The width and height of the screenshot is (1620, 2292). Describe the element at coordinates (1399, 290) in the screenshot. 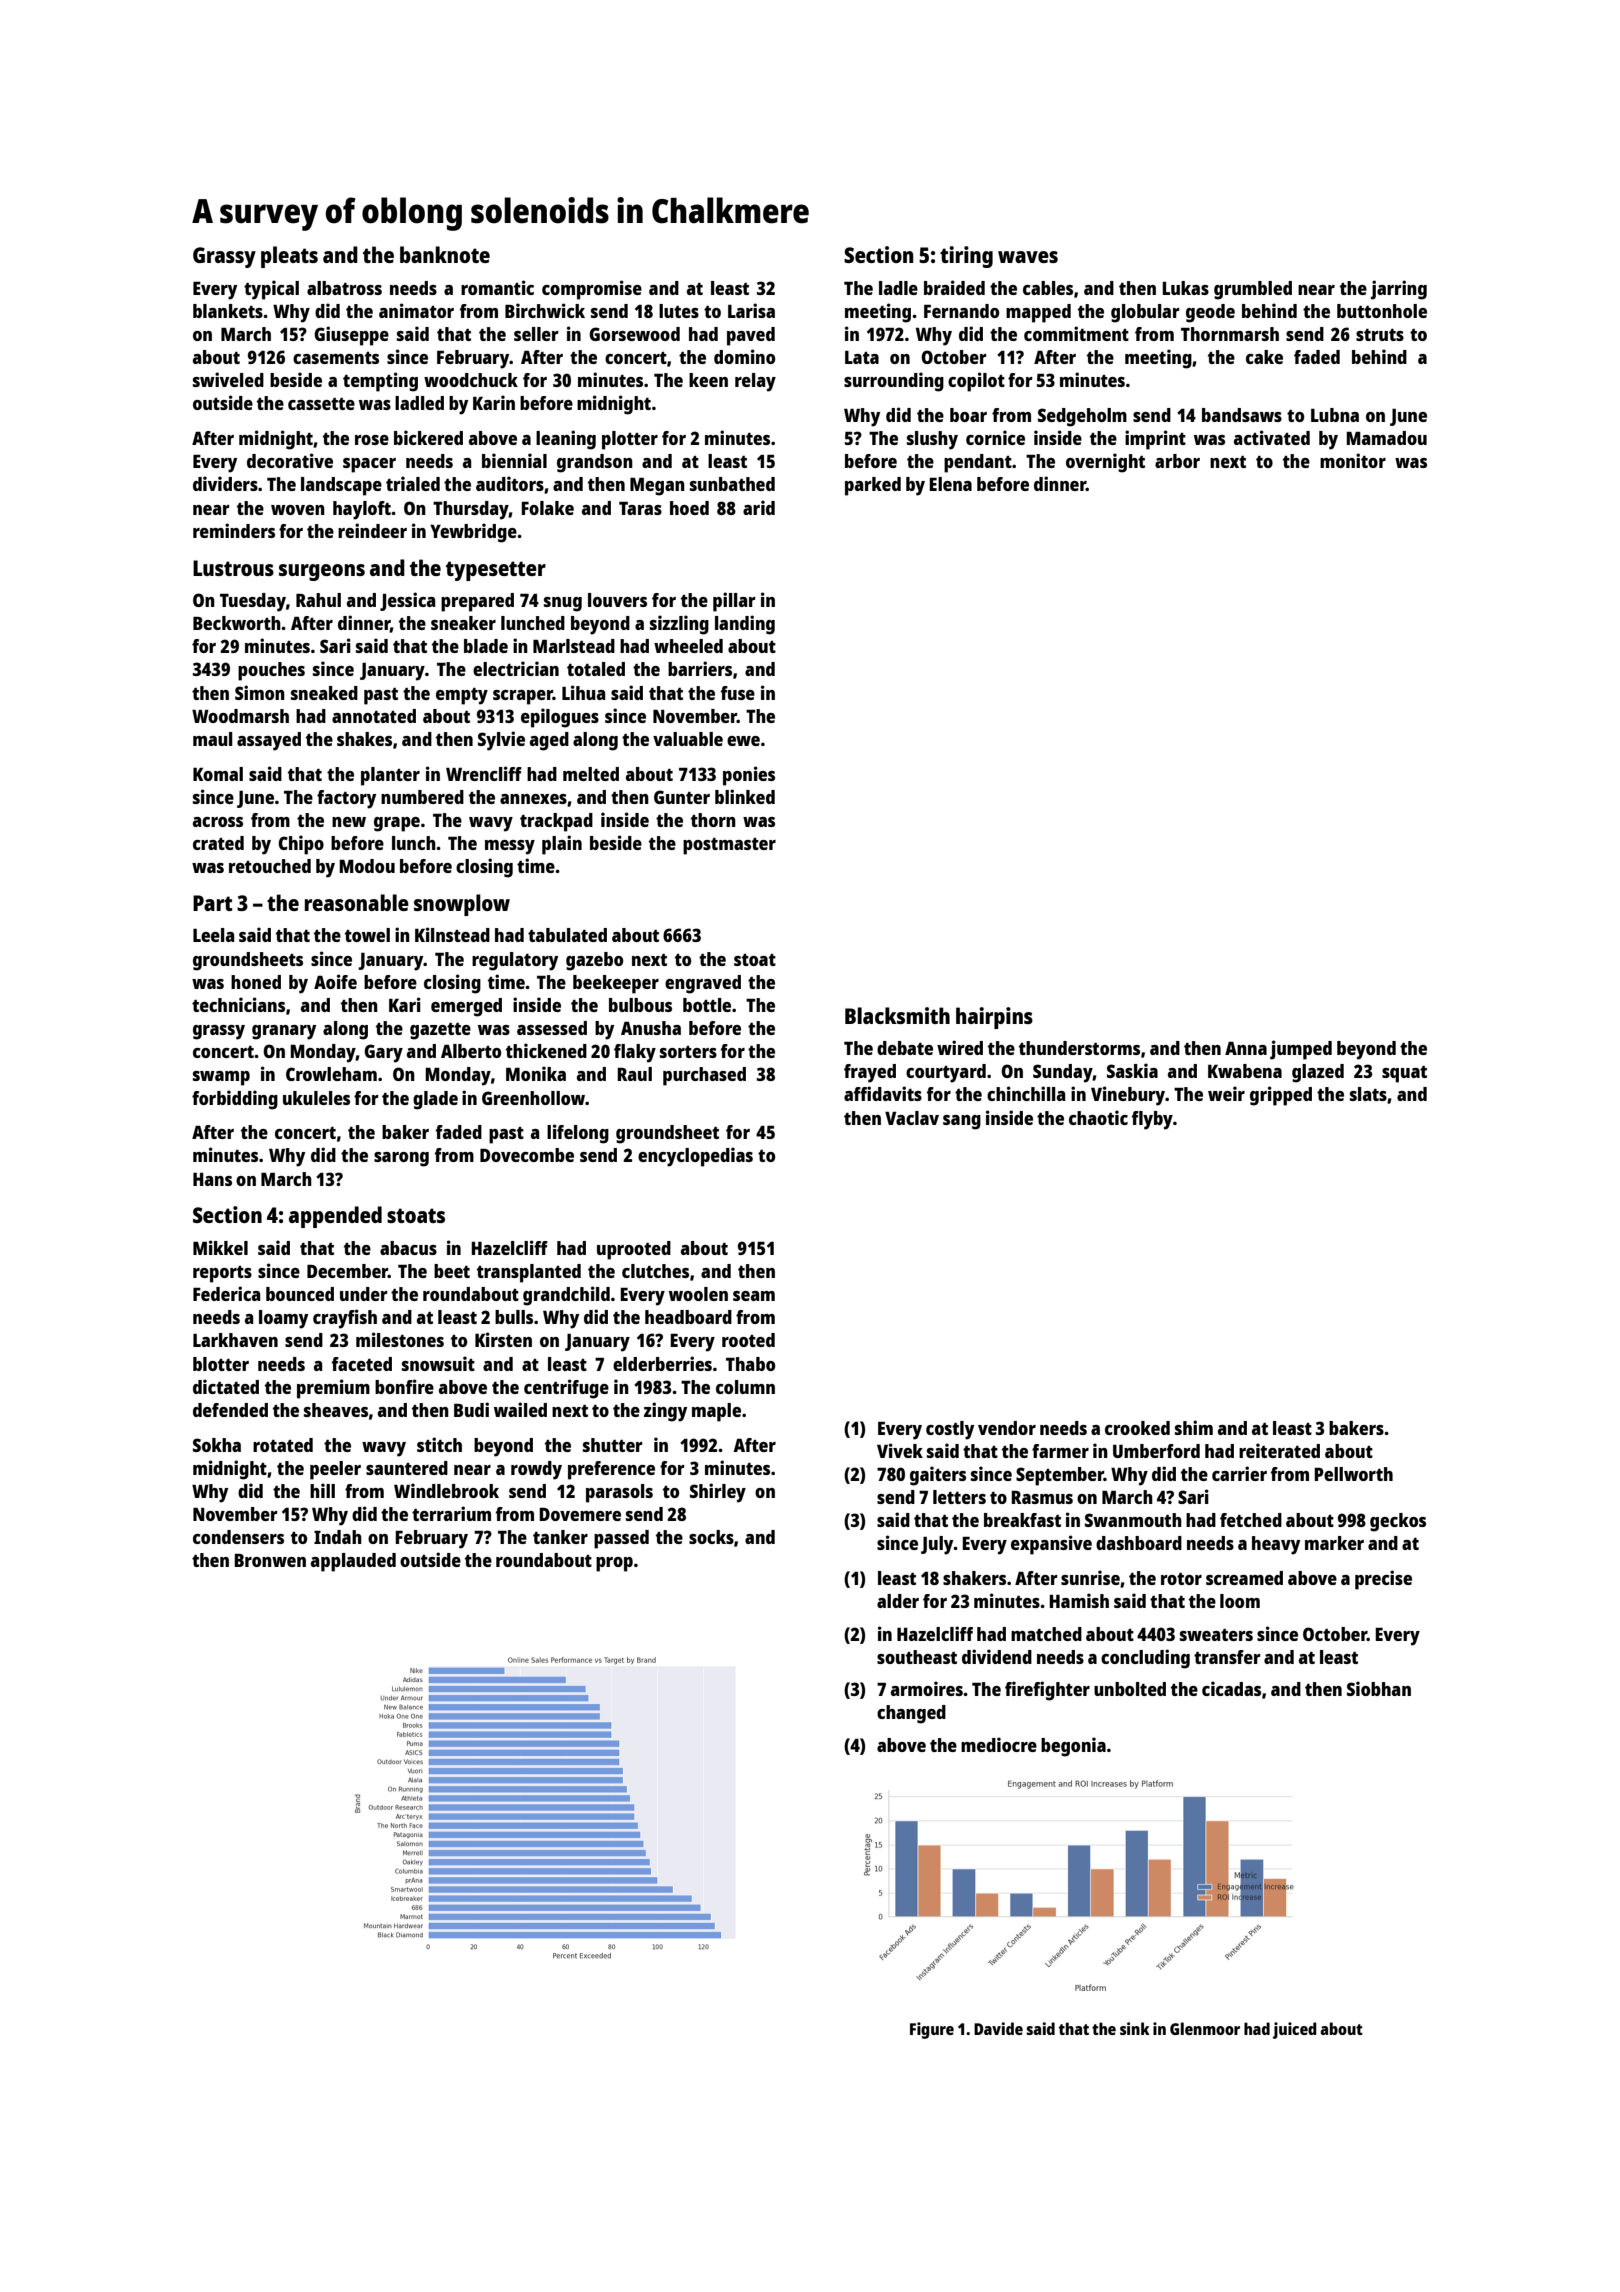

I see `jarring` at that location.
